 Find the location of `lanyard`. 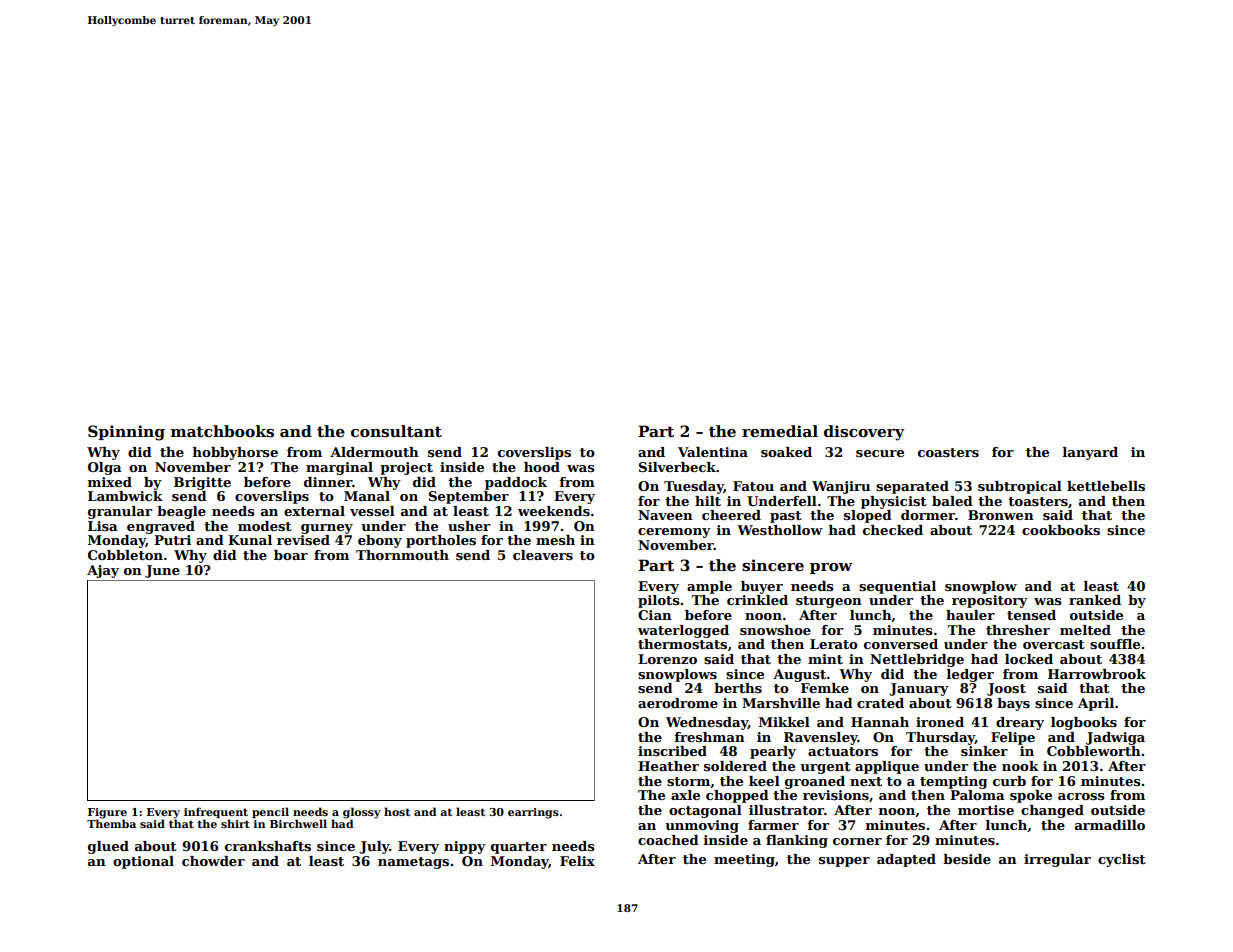

lanyard is located at coordinates (1090, 453).
